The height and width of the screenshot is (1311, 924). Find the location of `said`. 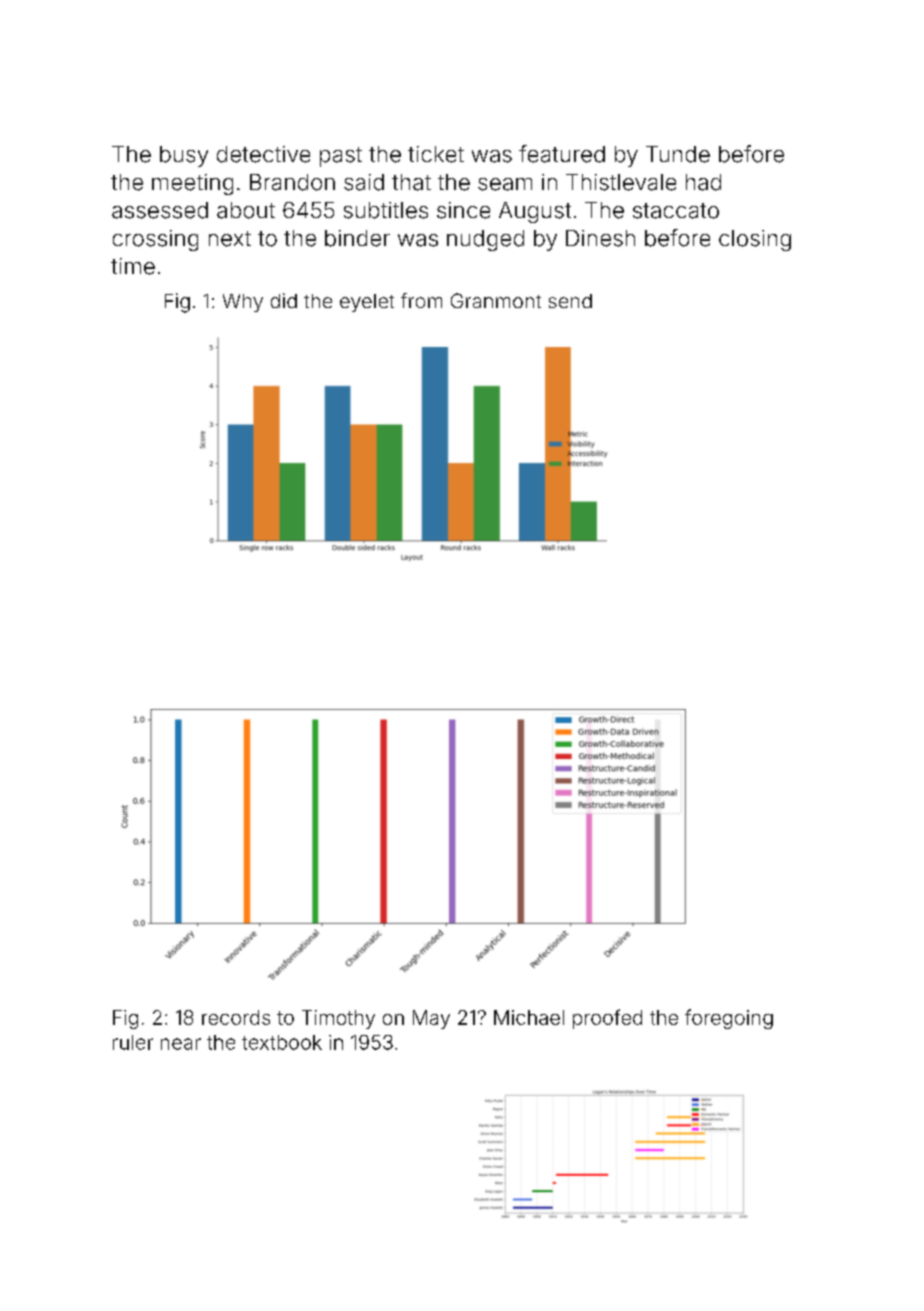

said is located at coordinates (364, 182).
